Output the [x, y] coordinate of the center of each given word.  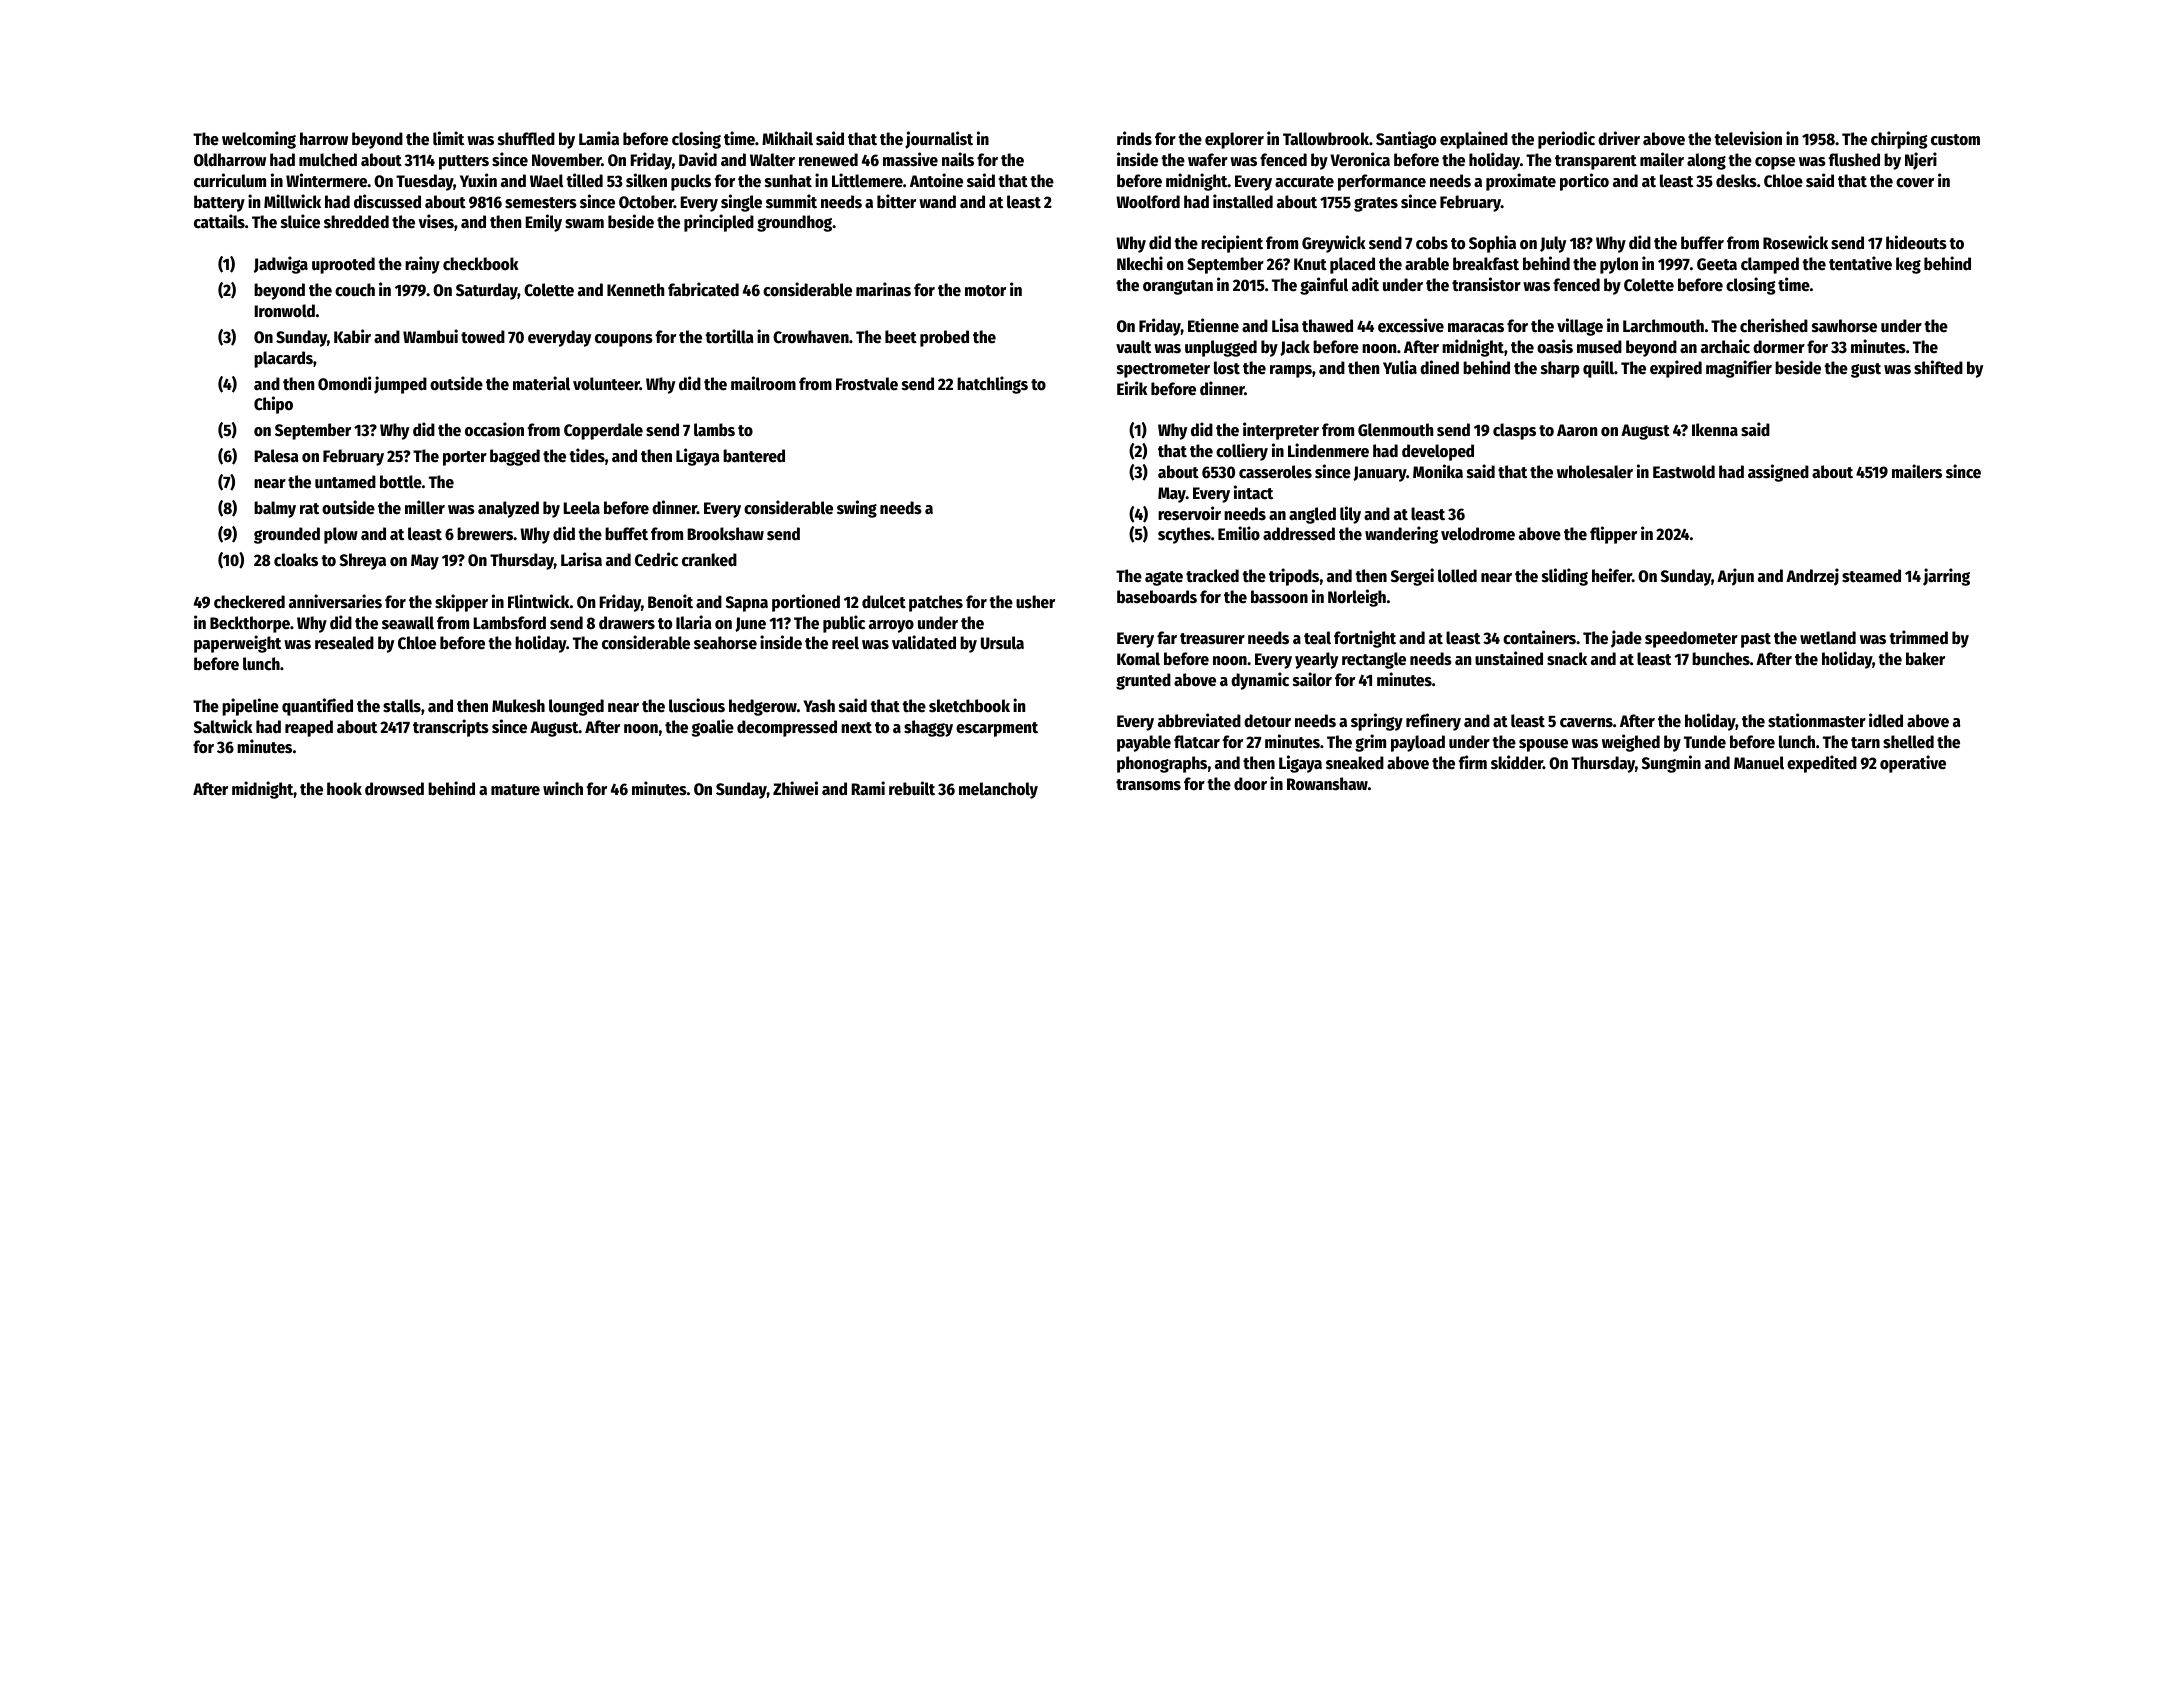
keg [1908, 265]
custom [1955, 140]
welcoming [259, 140]
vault [1133, 346]
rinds [1134, 138]
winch [563, 788]
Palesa [276, 456]
